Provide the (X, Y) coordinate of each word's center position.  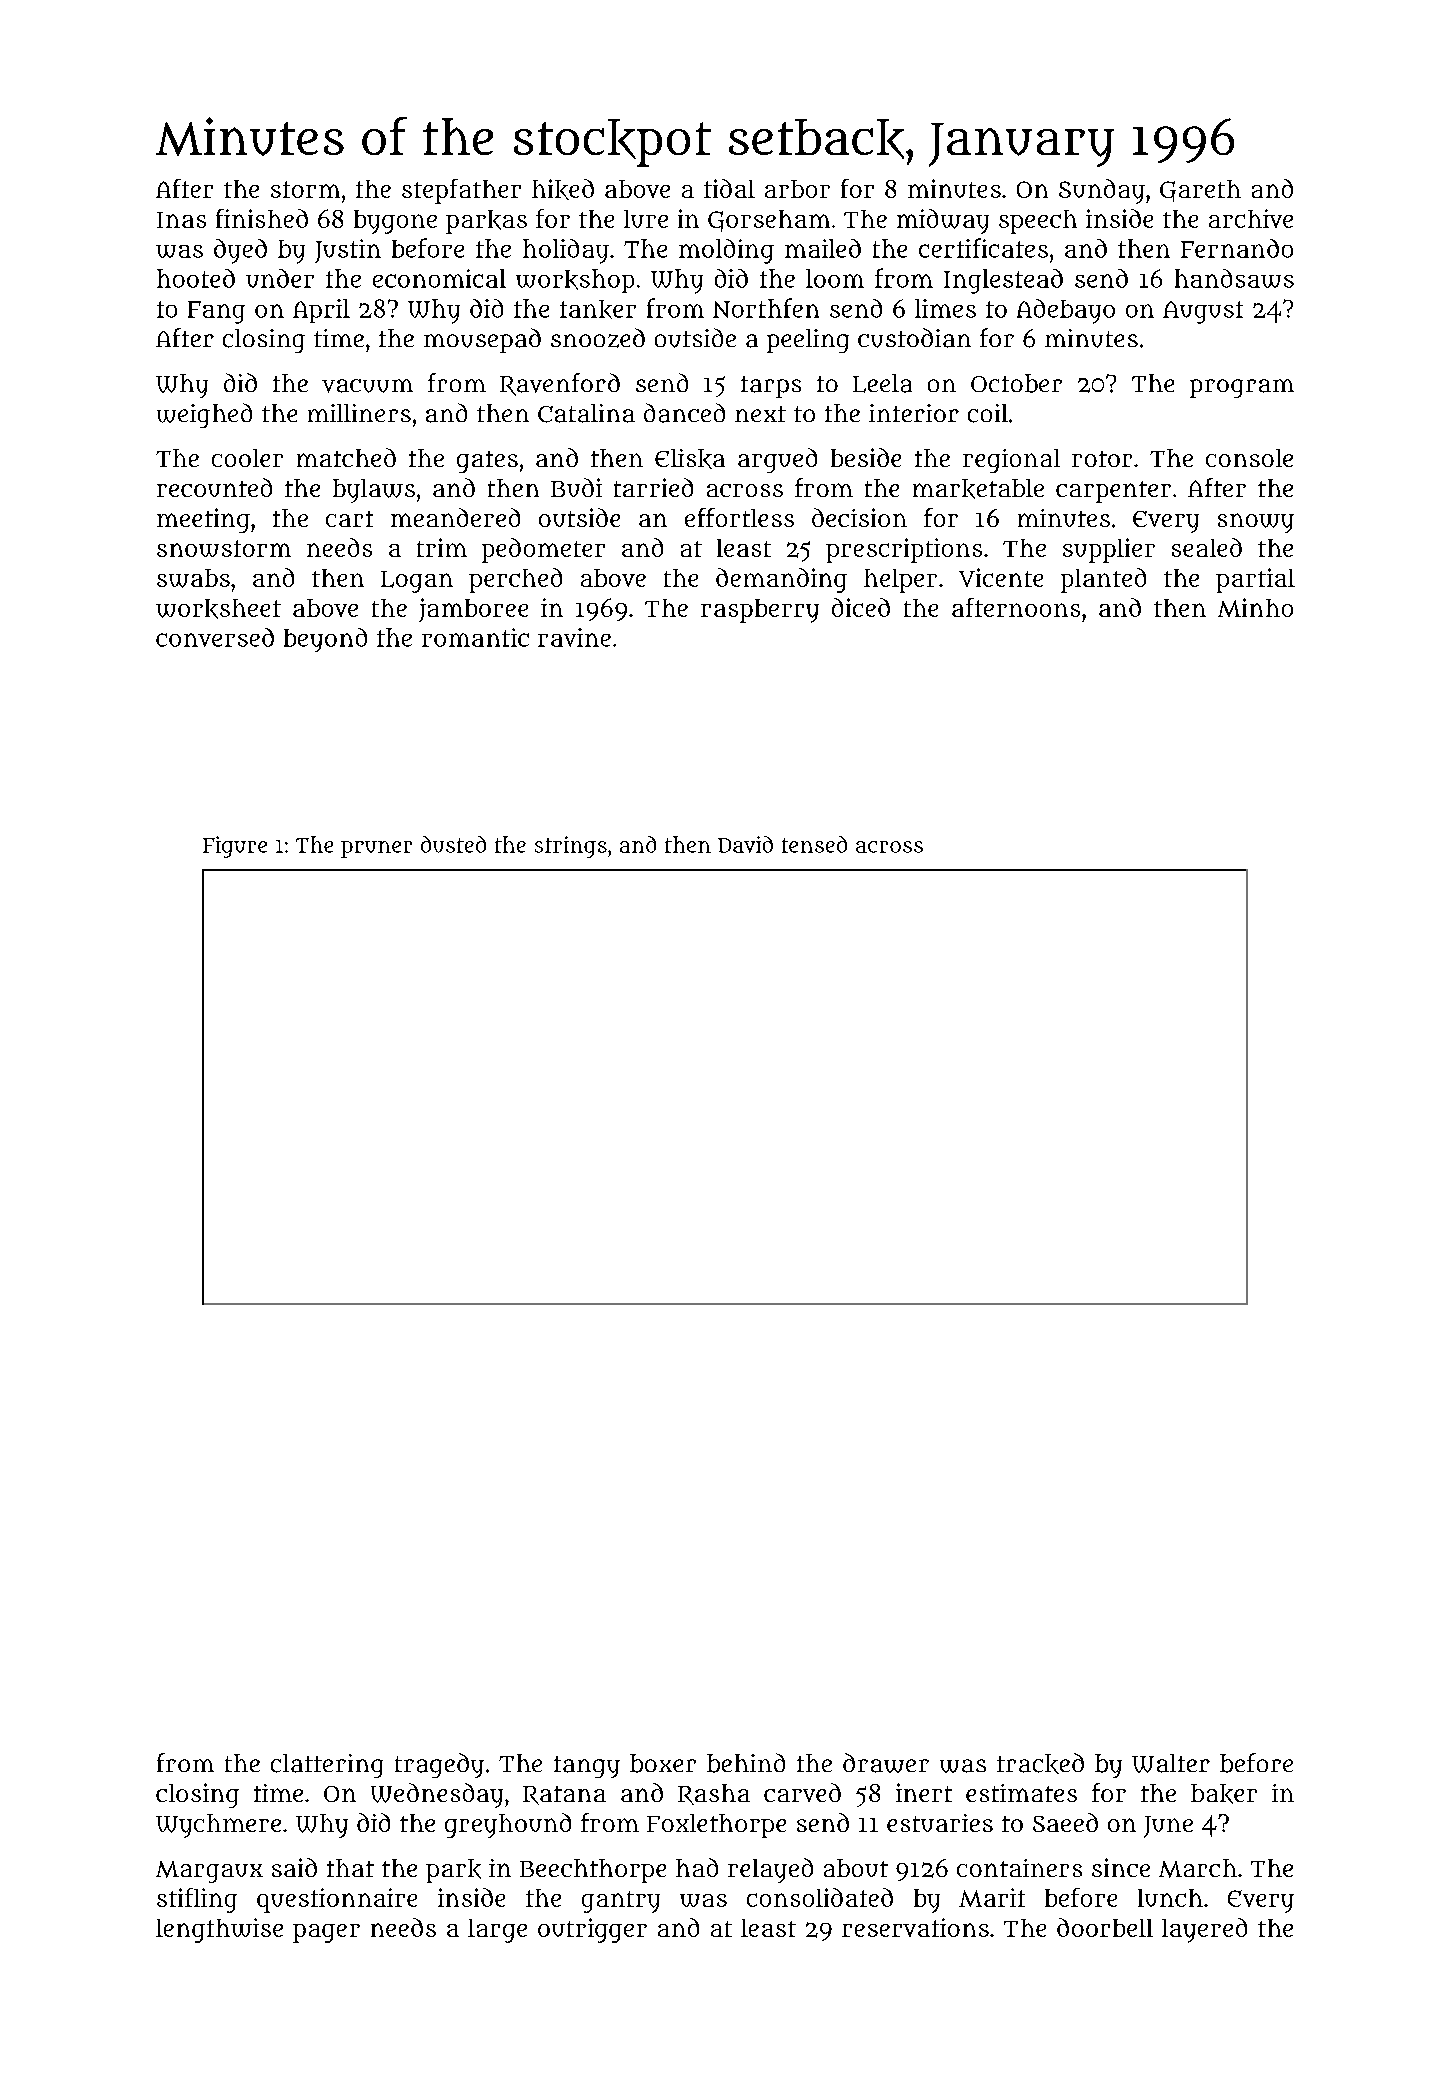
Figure (235, 847)
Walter (1171, 1763)
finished (262, 218)
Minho (1255, 607)
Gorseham (769, 221)
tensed (814, 844)
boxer (663, 1763)
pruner (376, 849)
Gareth (1200, 191)
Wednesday (437, 1795)
